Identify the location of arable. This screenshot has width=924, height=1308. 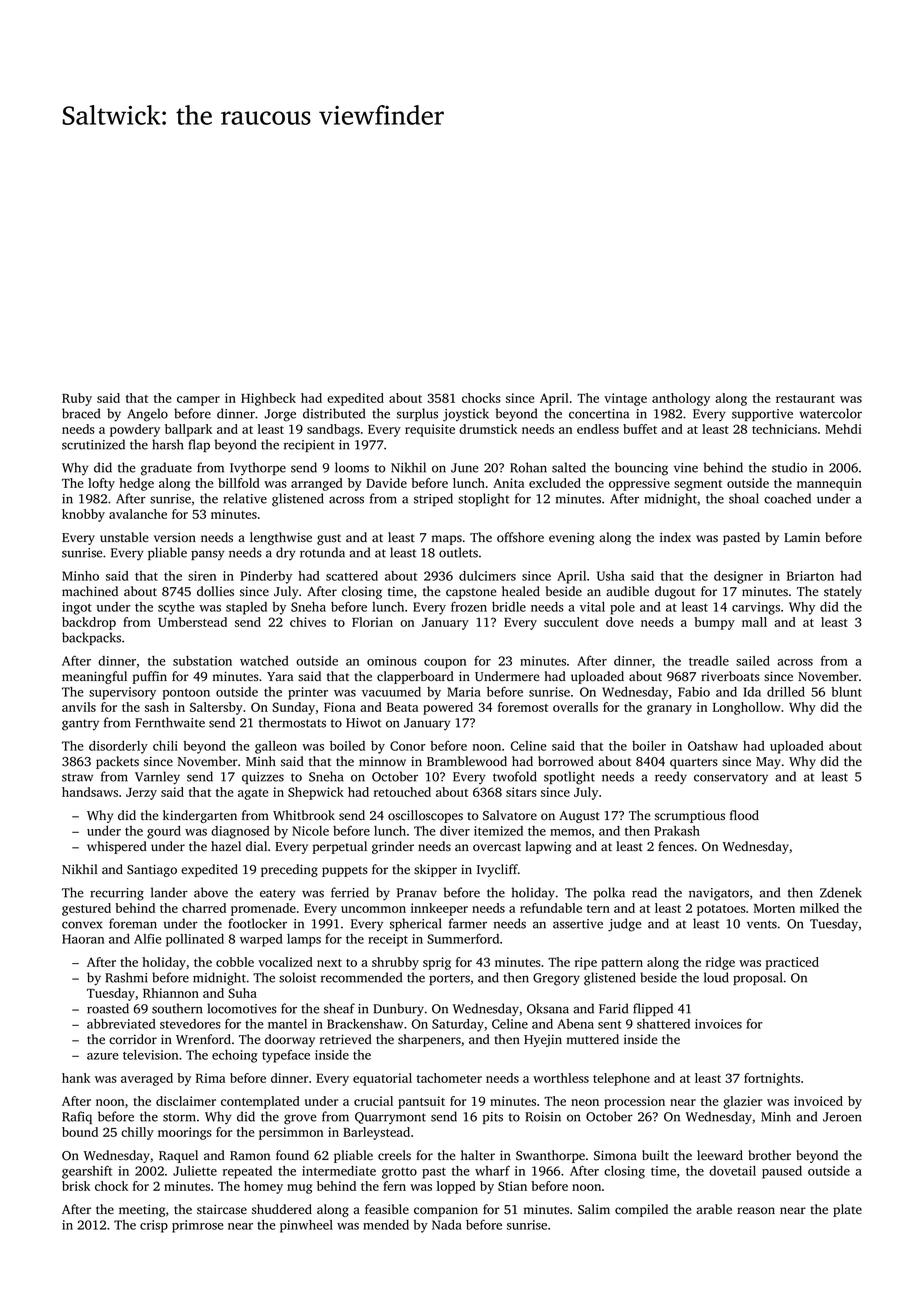
(714, 1209).
